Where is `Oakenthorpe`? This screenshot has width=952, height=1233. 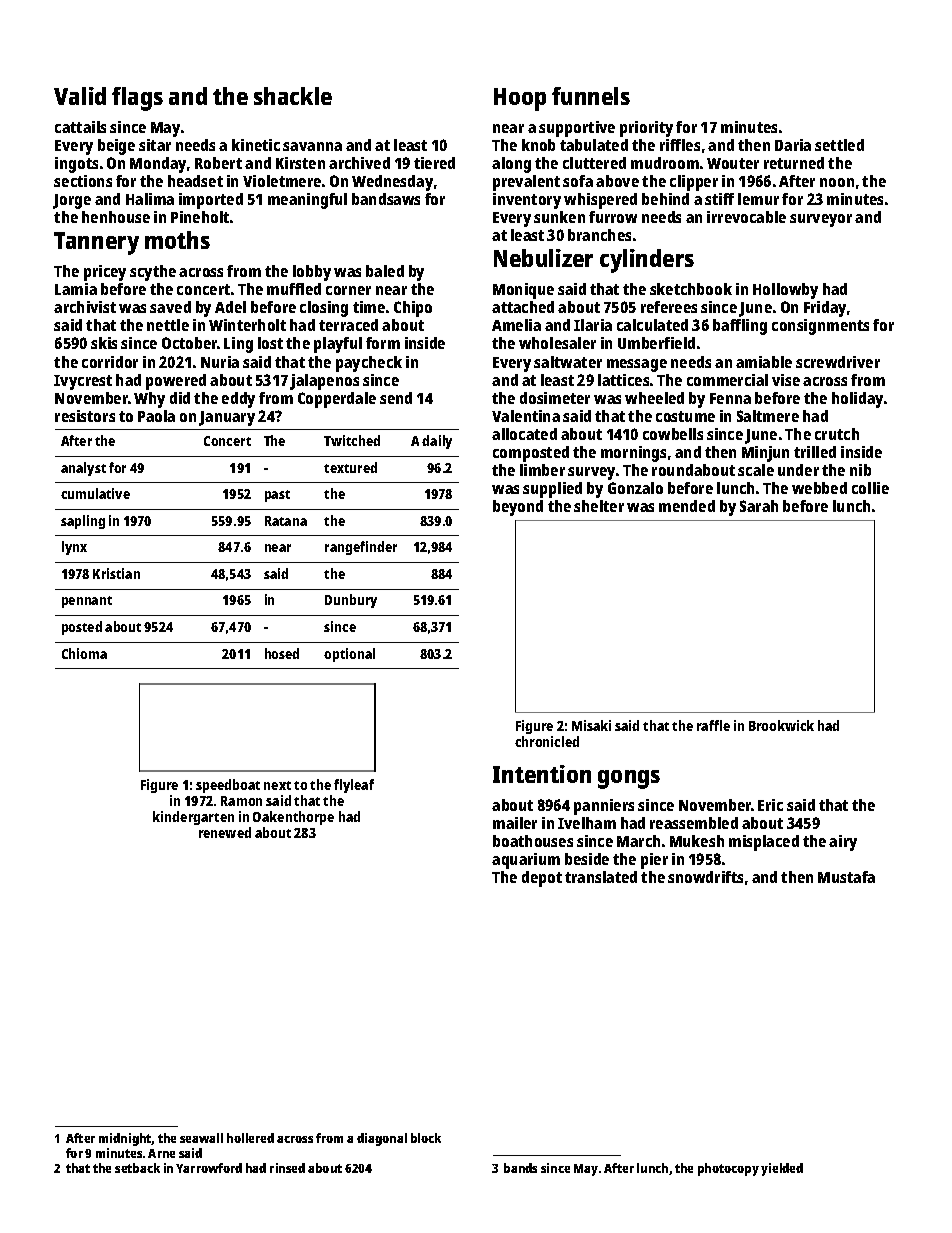
Oakenthorpe is located at coordinates (293, 818).
